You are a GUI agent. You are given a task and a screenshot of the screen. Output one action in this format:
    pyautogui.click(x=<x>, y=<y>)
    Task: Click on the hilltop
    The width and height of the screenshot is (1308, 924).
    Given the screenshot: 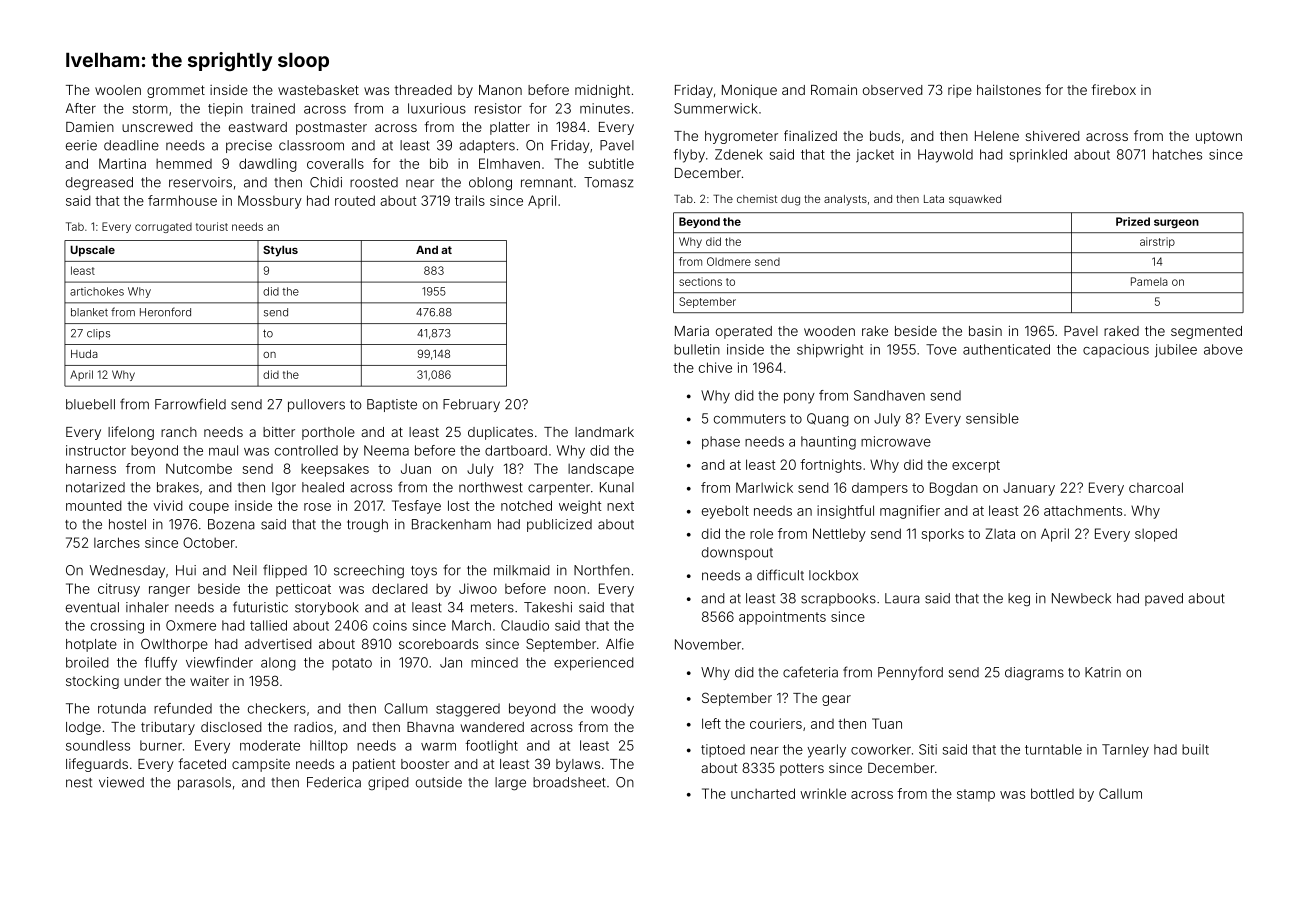 What is the action you would take?
    pyautogui.click(x=329, y=747)
